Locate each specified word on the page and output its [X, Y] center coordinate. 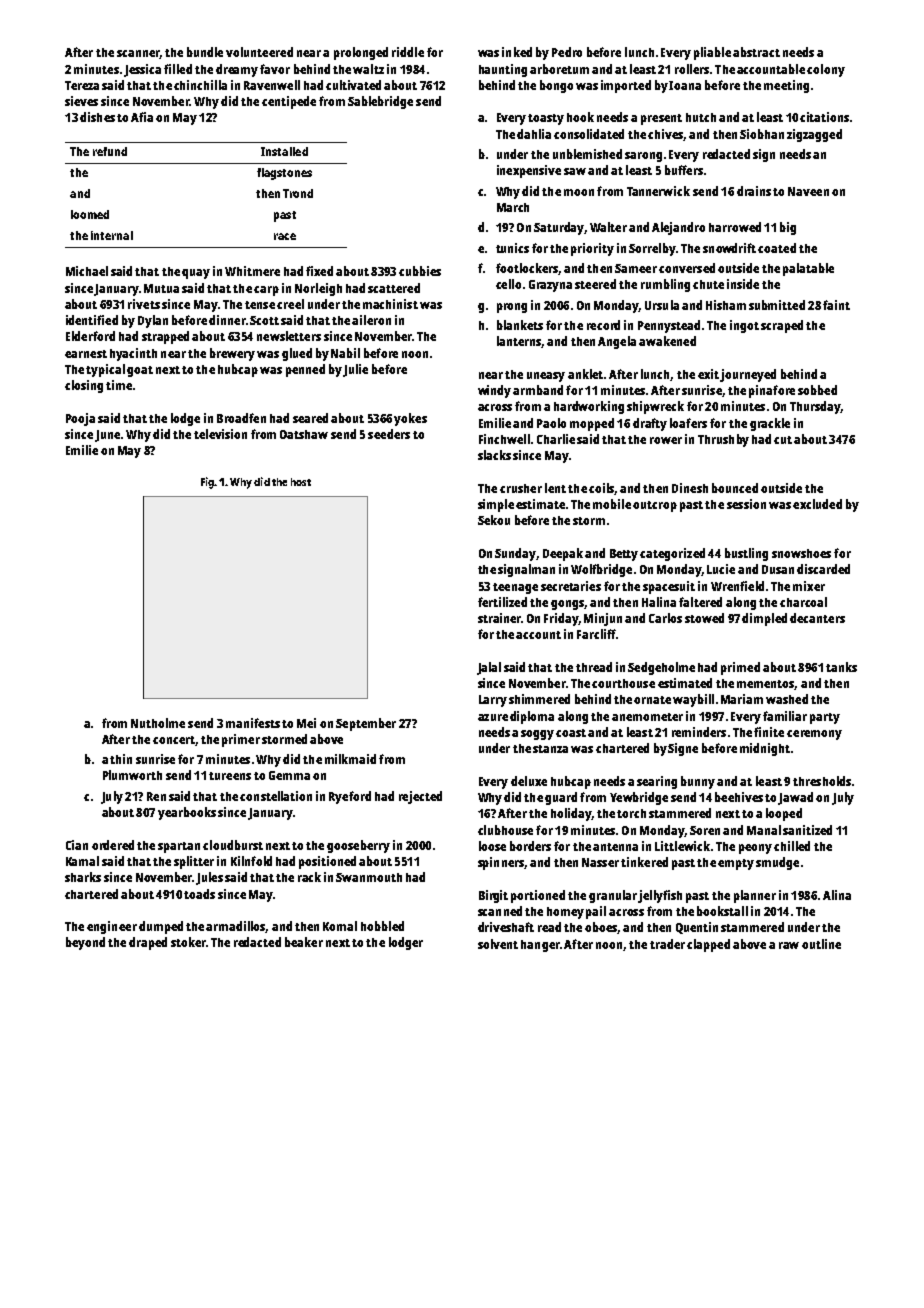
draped [148, 943]
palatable [808, 269]
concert [174, 740]
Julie [355, 370]
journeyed [748, 375]
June [107, 436]
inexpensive [529, 171]
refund [110, 151]
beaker [304, 942]
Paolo [551, 423]
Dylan [153, 321]
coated [777, 248]
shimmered [539, 699]
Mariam [742, 699]
